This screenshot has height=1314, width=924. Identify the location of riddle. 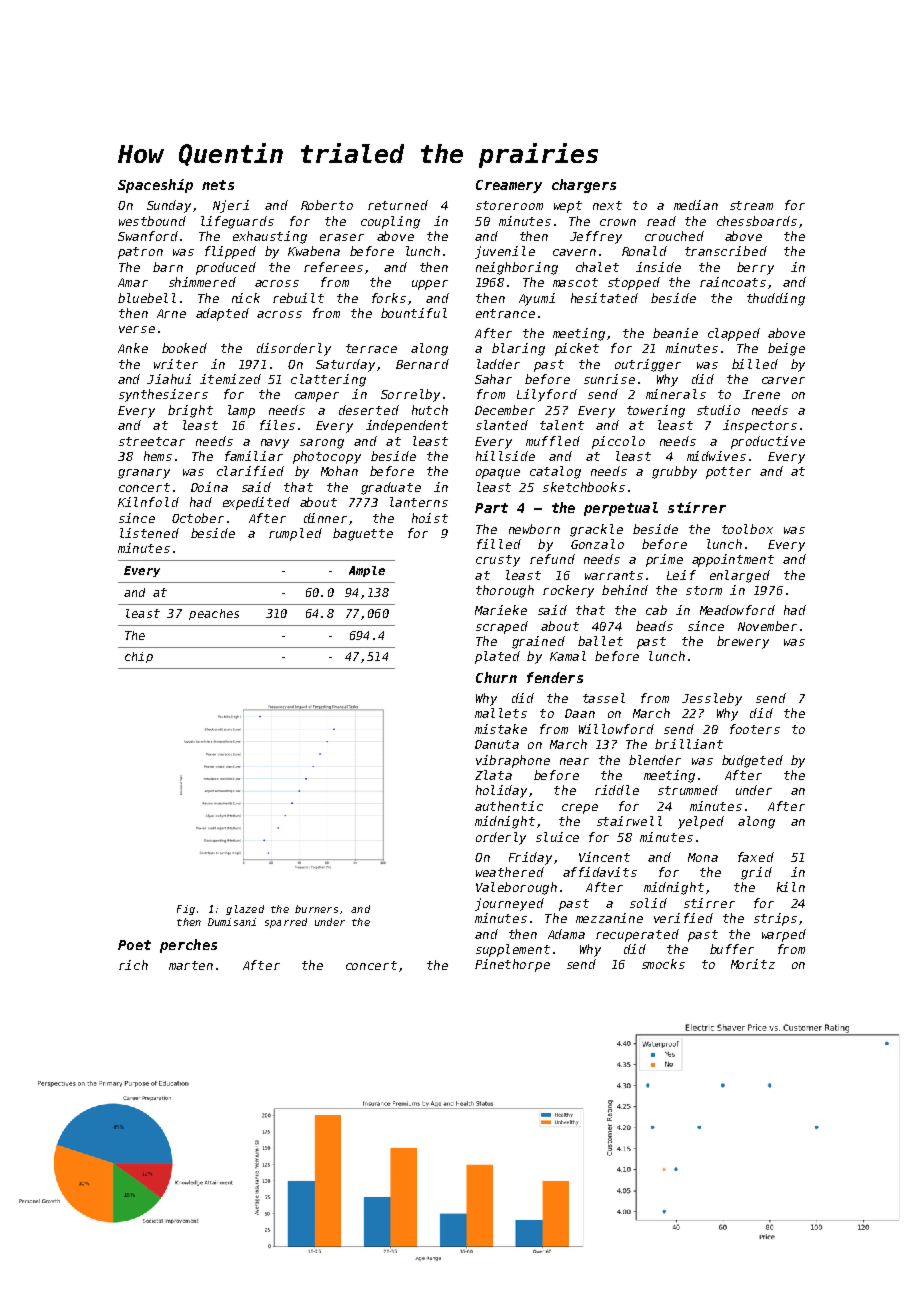
(617, 790).
